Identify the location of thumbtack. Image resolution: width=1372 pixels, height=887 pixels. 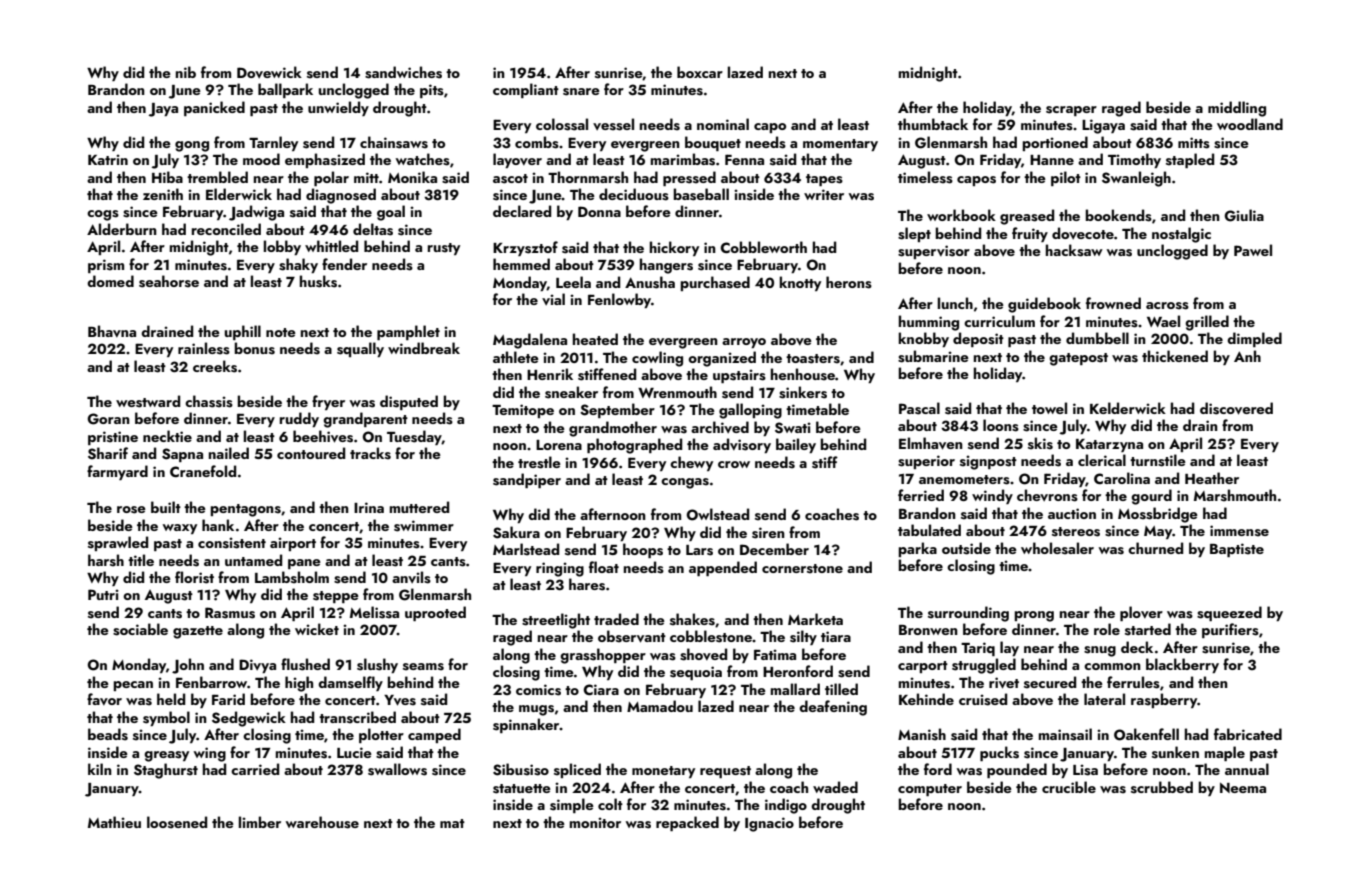
(933, 124).
